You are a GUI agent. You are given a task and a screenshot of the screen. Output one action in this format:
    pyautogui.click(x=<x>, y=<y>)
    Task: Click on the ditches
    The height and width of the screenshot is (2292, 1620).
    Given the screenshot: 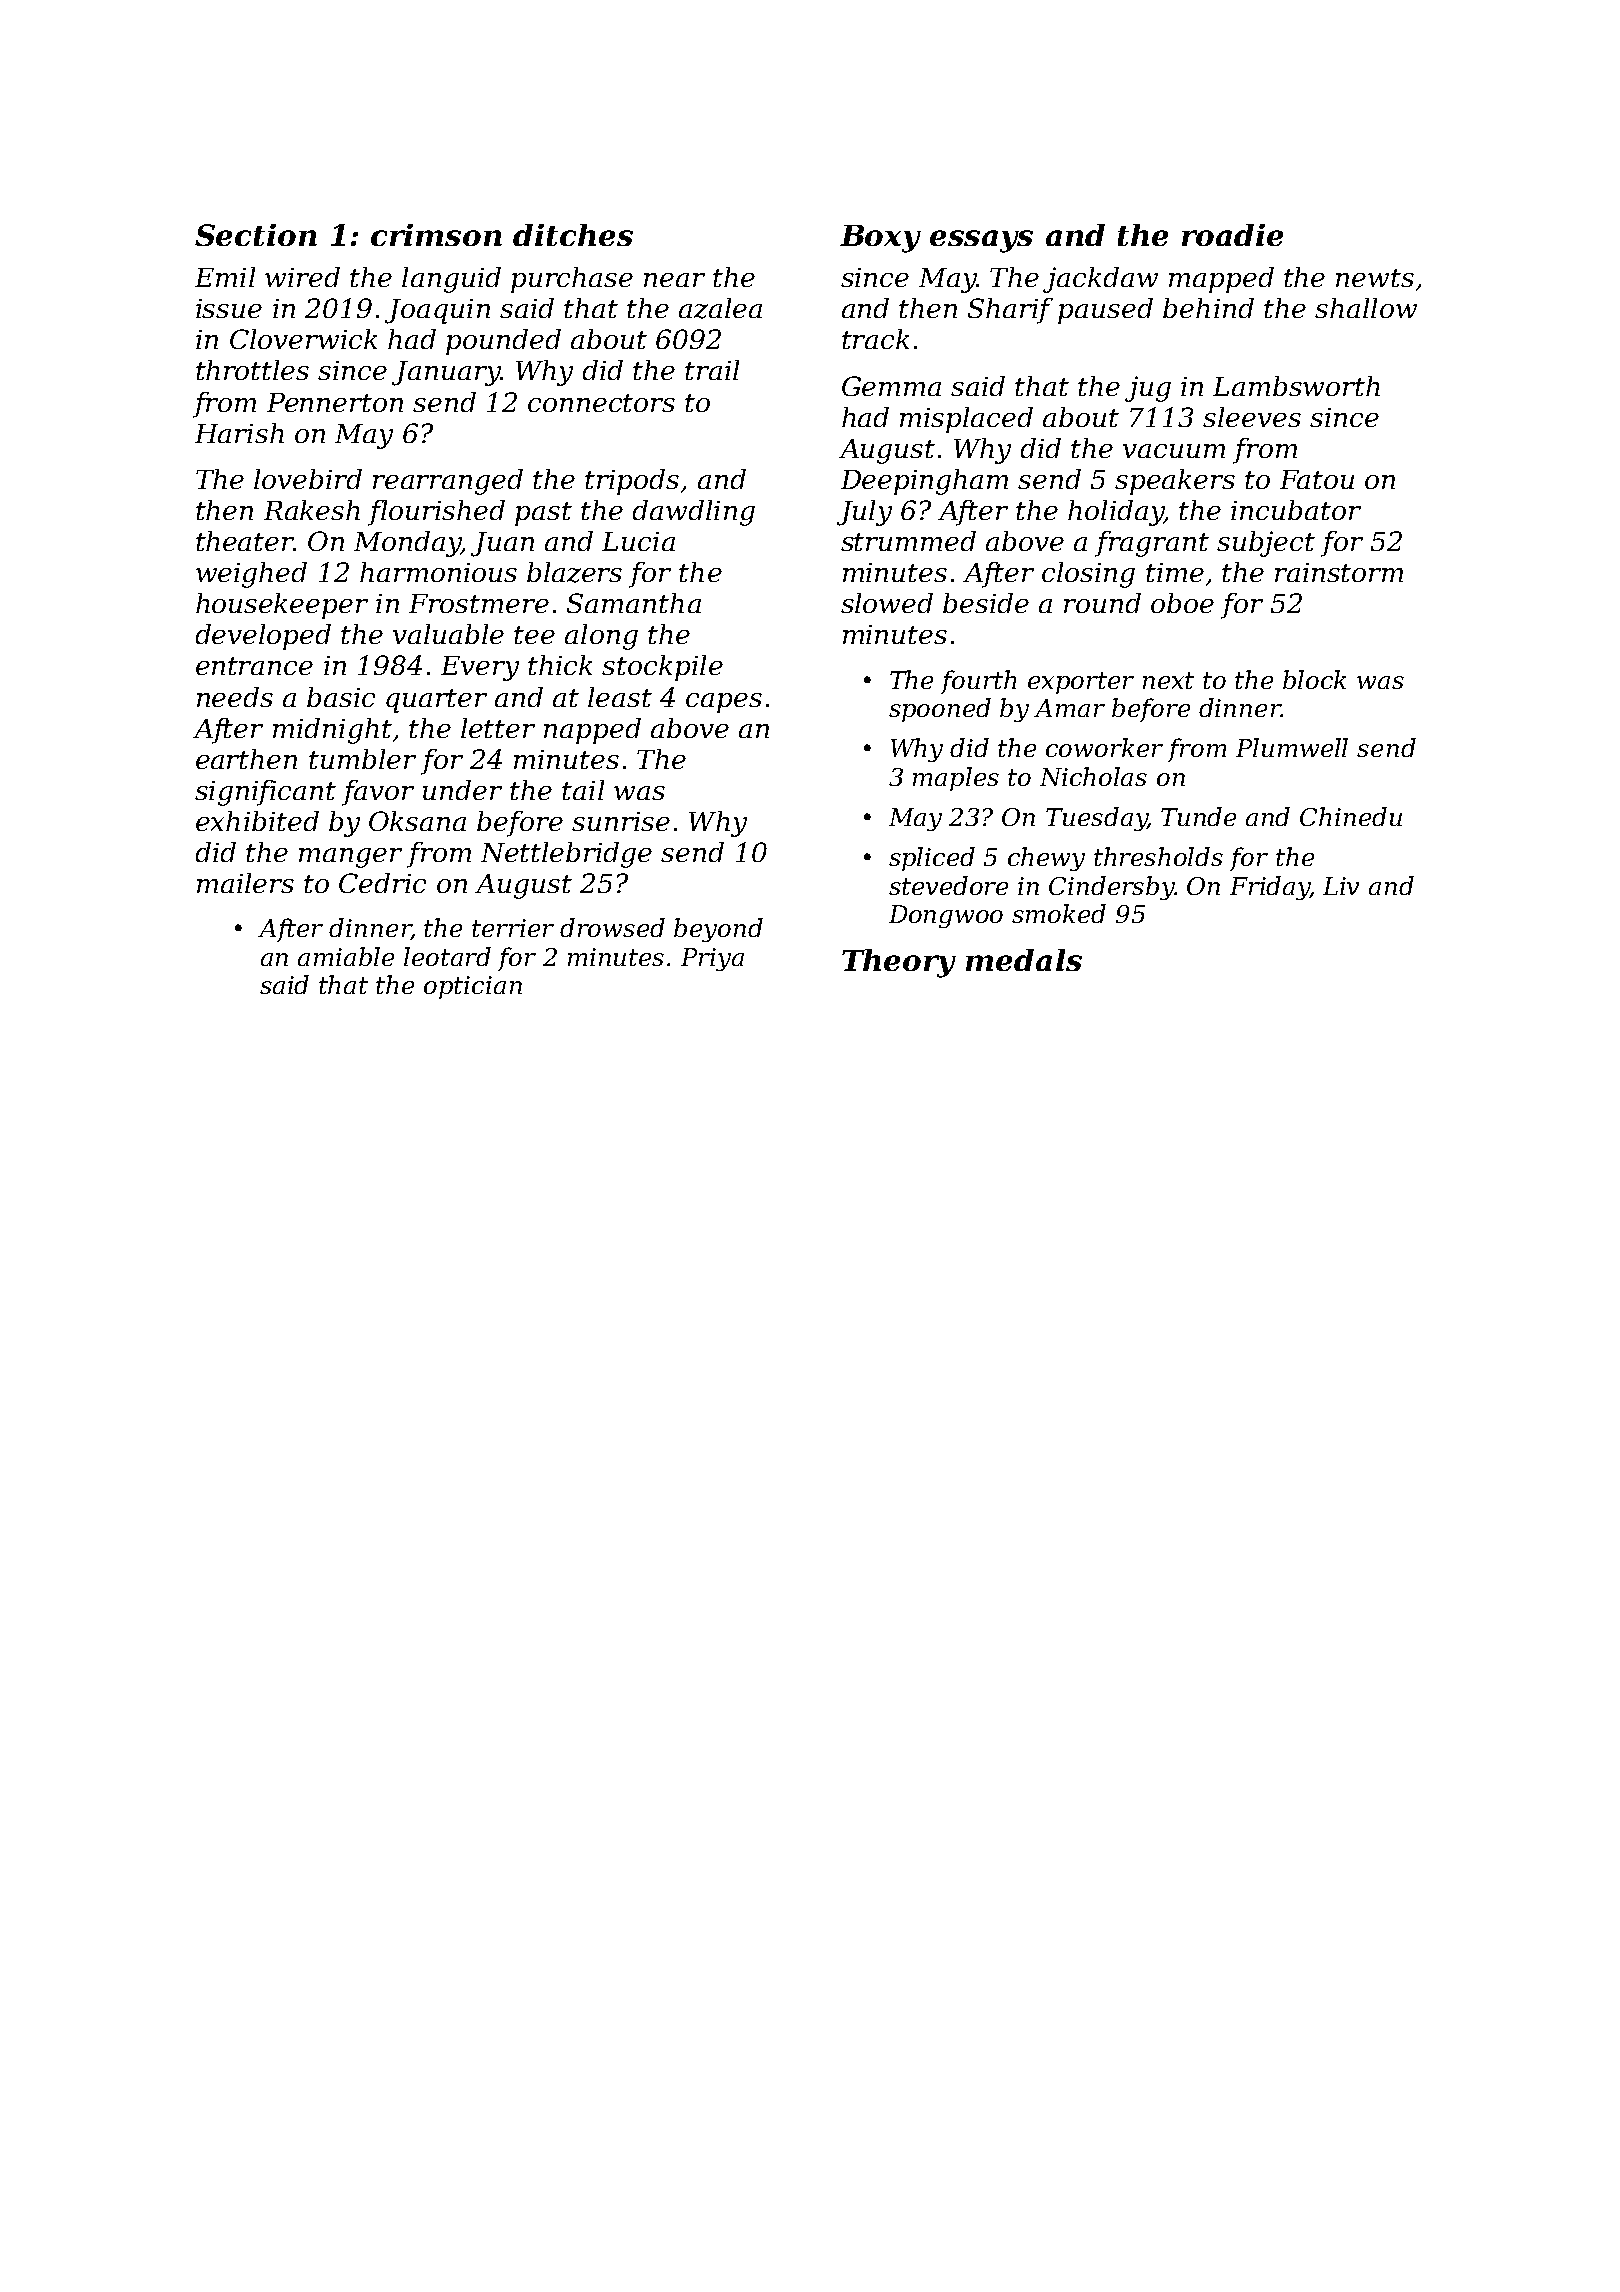 What is the action you would take?
    pyautogui.click(x=573, y=235)
